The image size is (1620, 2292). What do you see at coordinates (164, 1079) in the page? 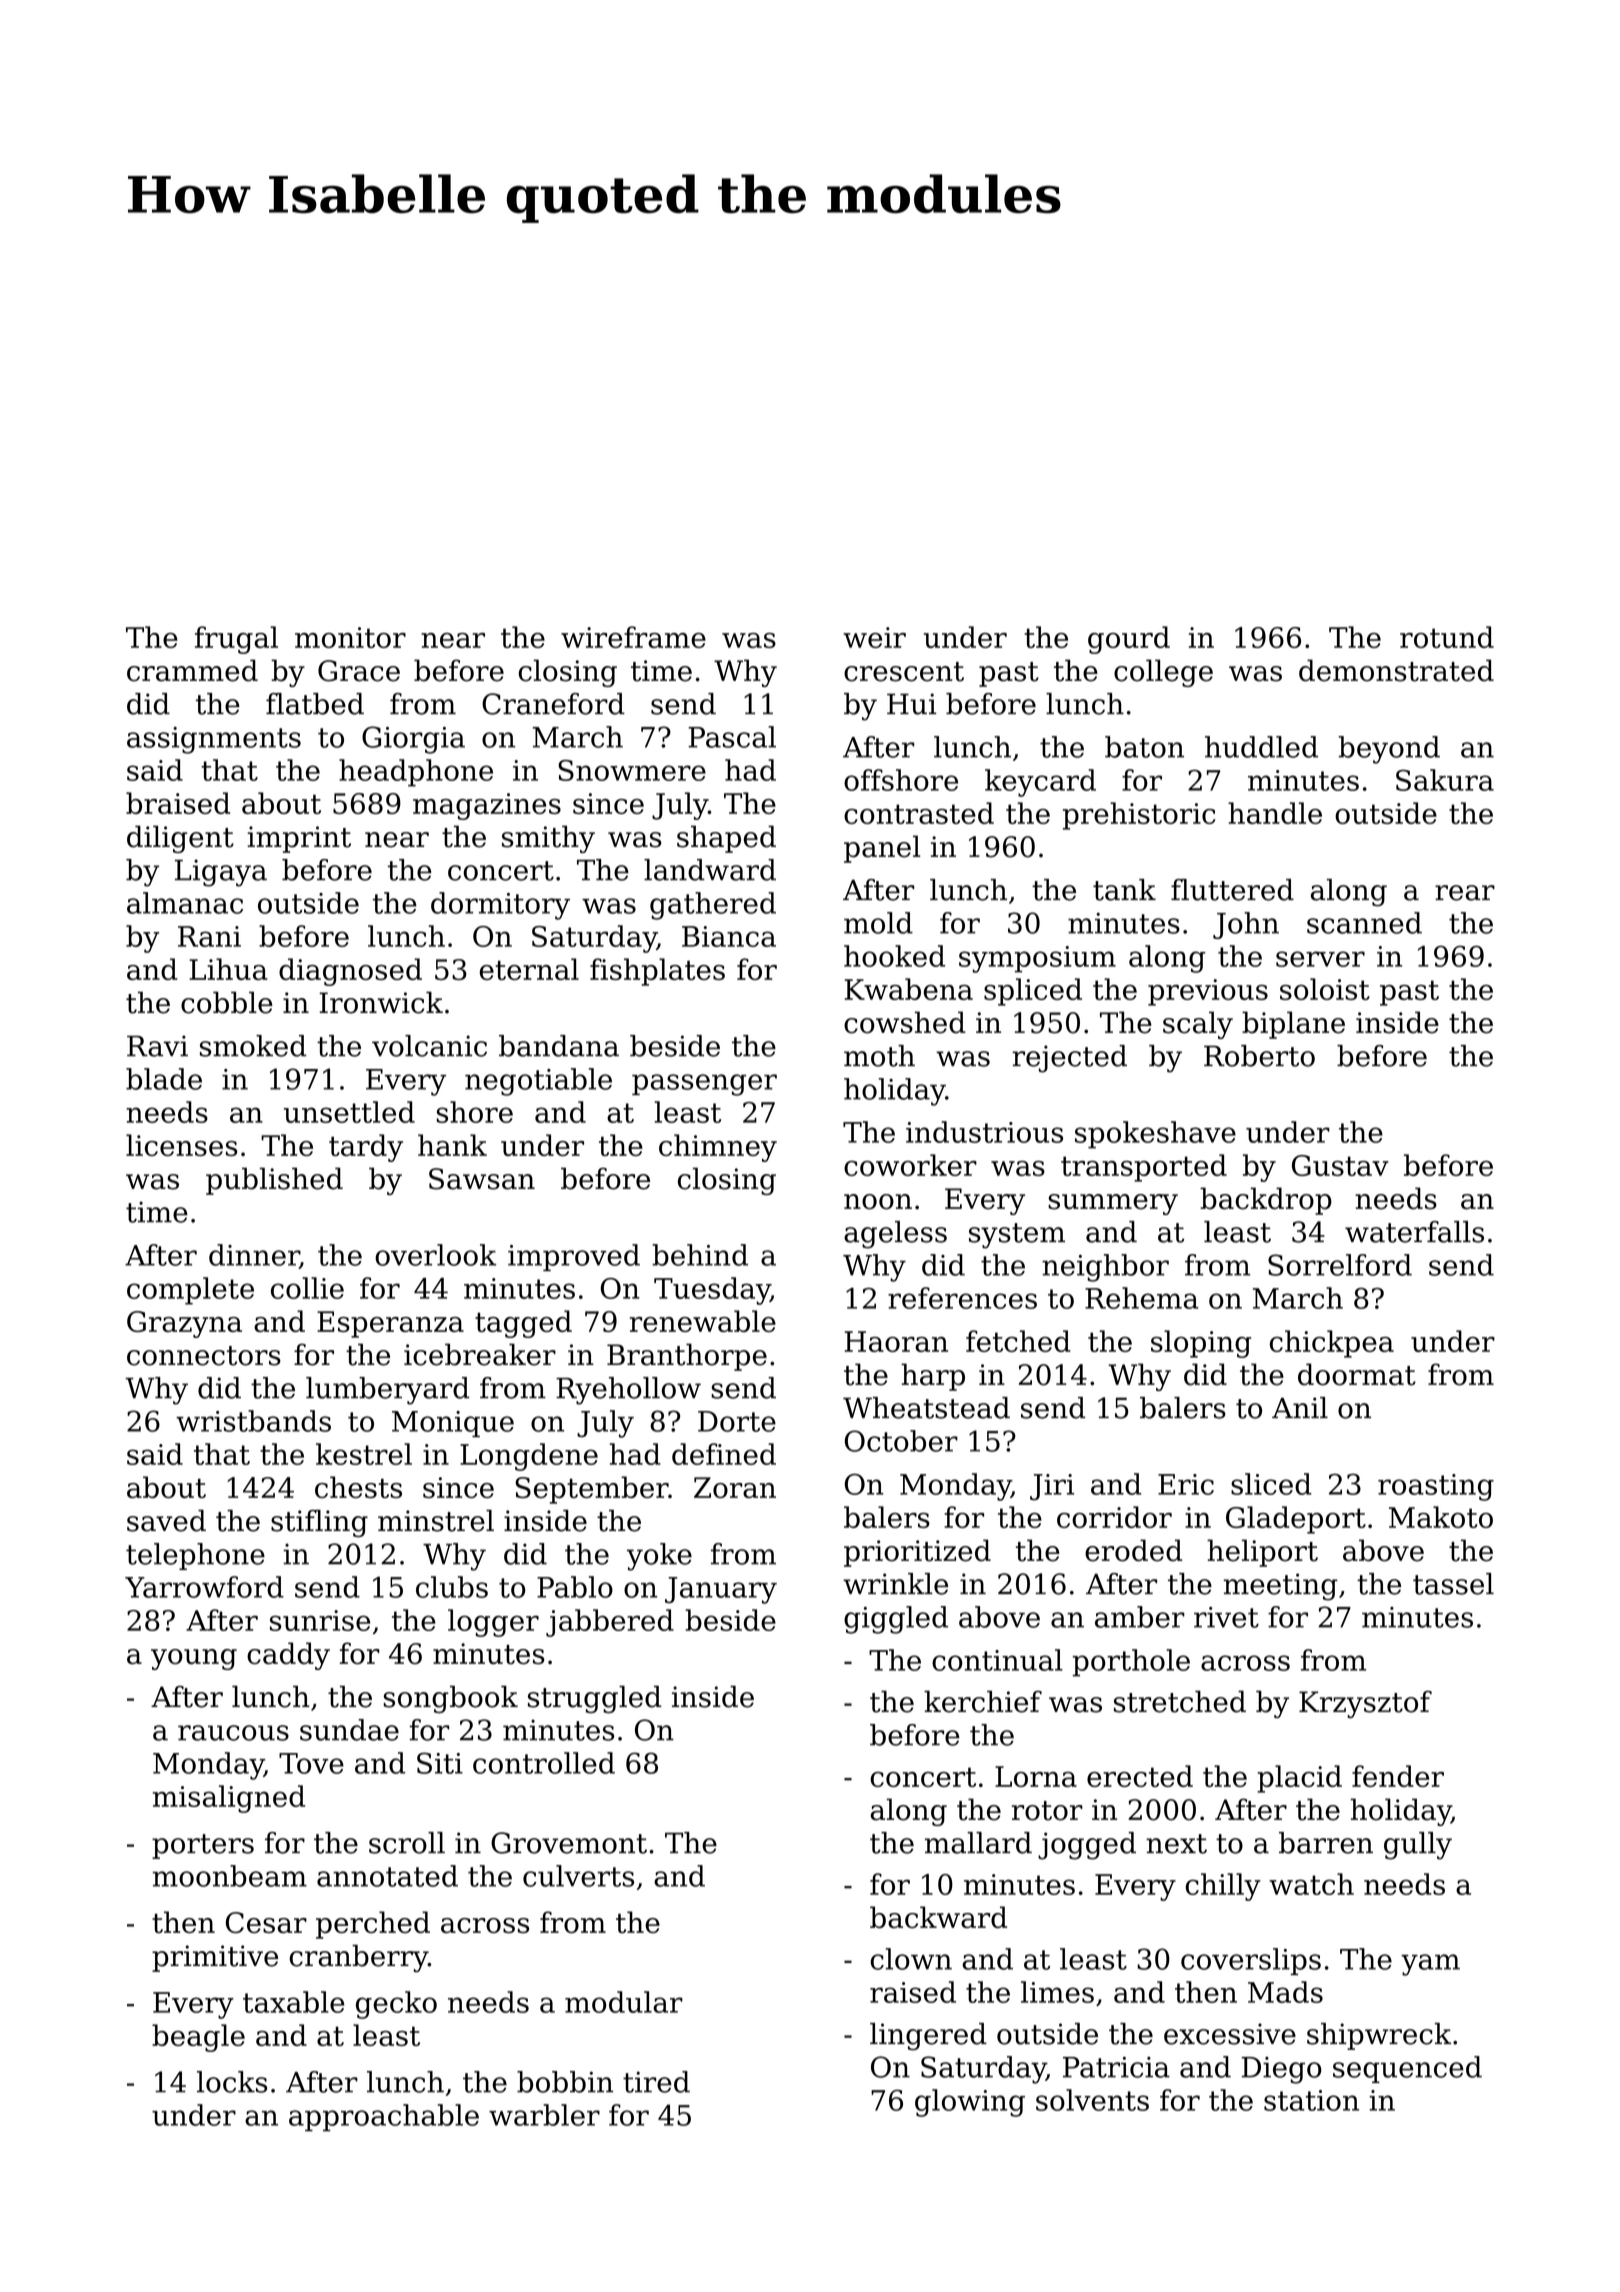
I see `blade` at bounding box center [164, 1079].
